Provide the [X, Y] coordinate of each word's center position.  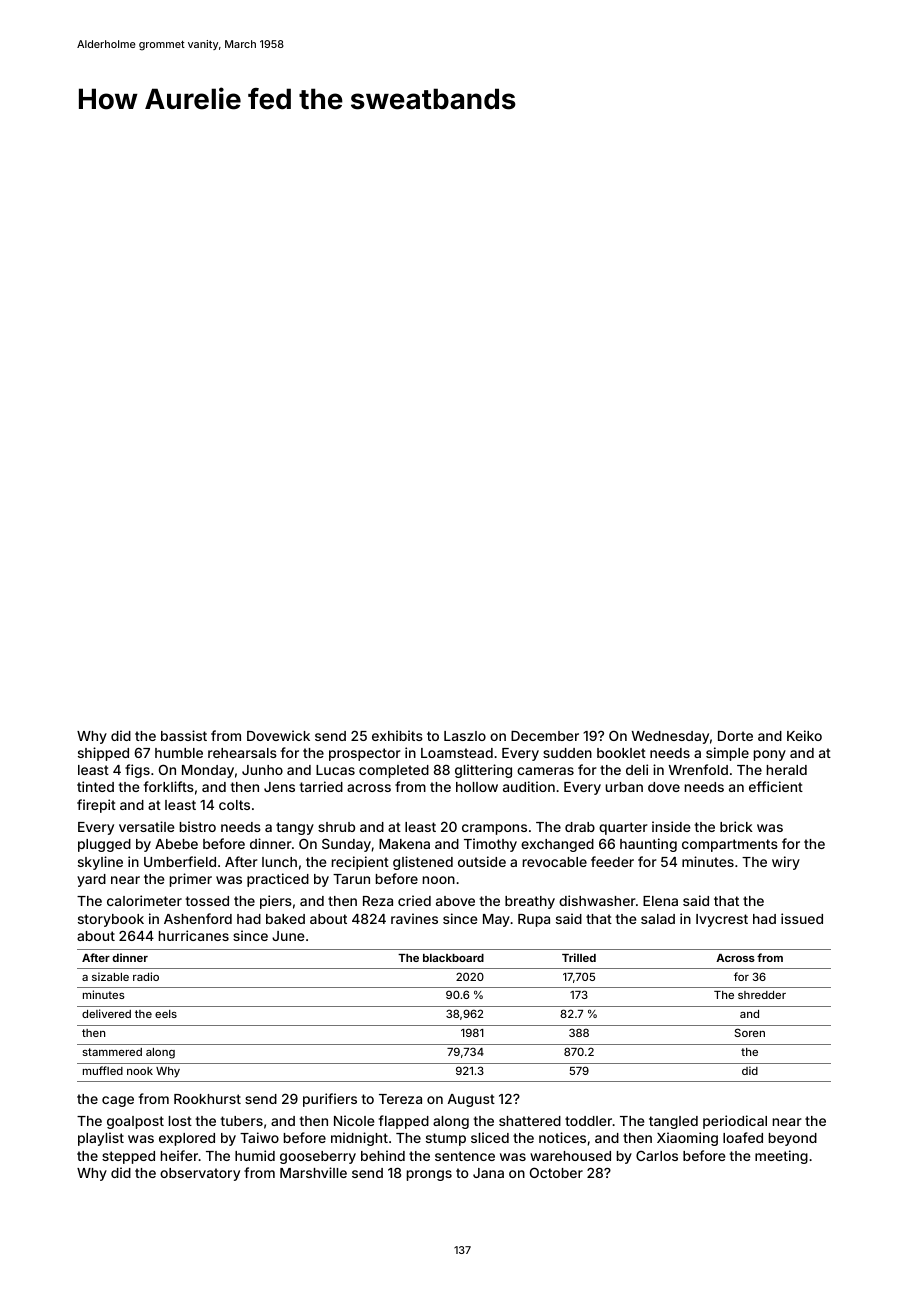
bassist [184, 735]
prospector [365, 754]
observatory [200, 1174]
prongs [429, 1175]
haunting [648, 845]
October [556, 1172]
